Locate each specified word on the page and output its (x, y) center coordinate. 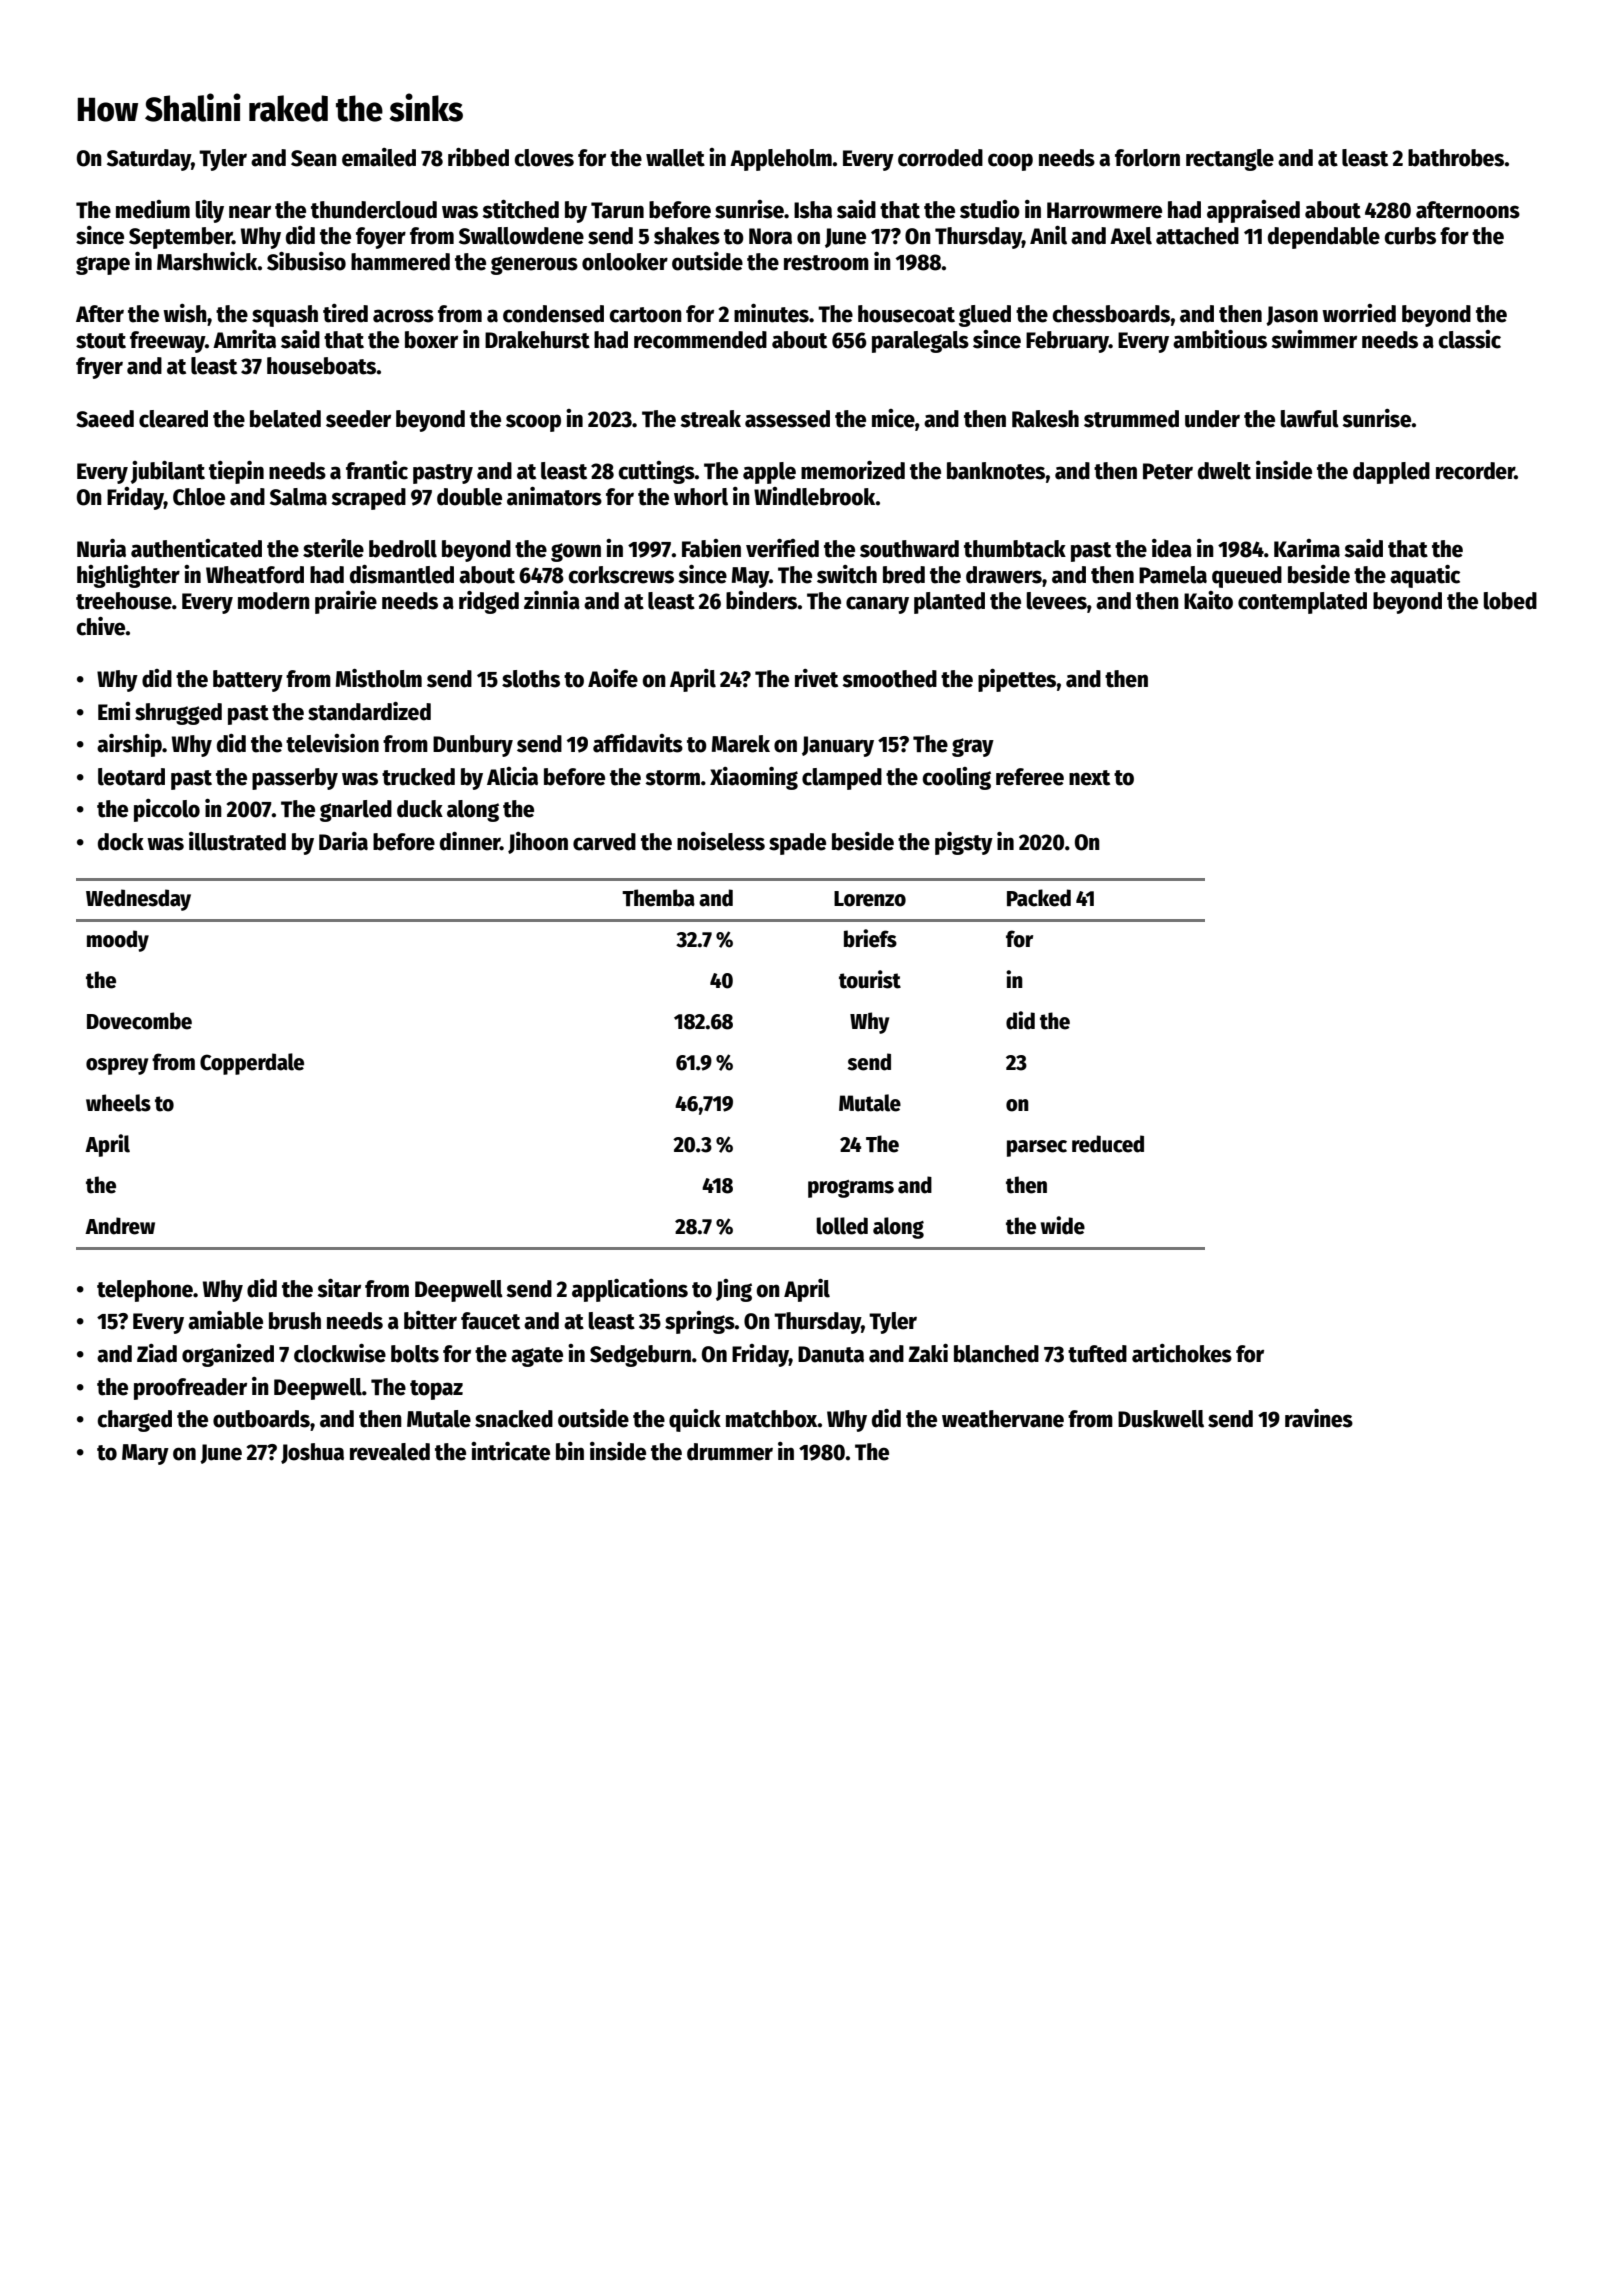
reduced (1108, 1144)
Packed (1039, 898)
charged (134, 1421)
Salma (298, 497)
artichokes (1182, 1353)
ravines (1319, 1418)
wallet (675, 158)
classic (1469, 339)
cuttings (656, 472)
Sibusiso (306, 261)
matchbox (772, 1419)
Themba (658, 898)
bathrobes (1456, 158)
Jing (734, 1290)
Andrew (120, 1226)
